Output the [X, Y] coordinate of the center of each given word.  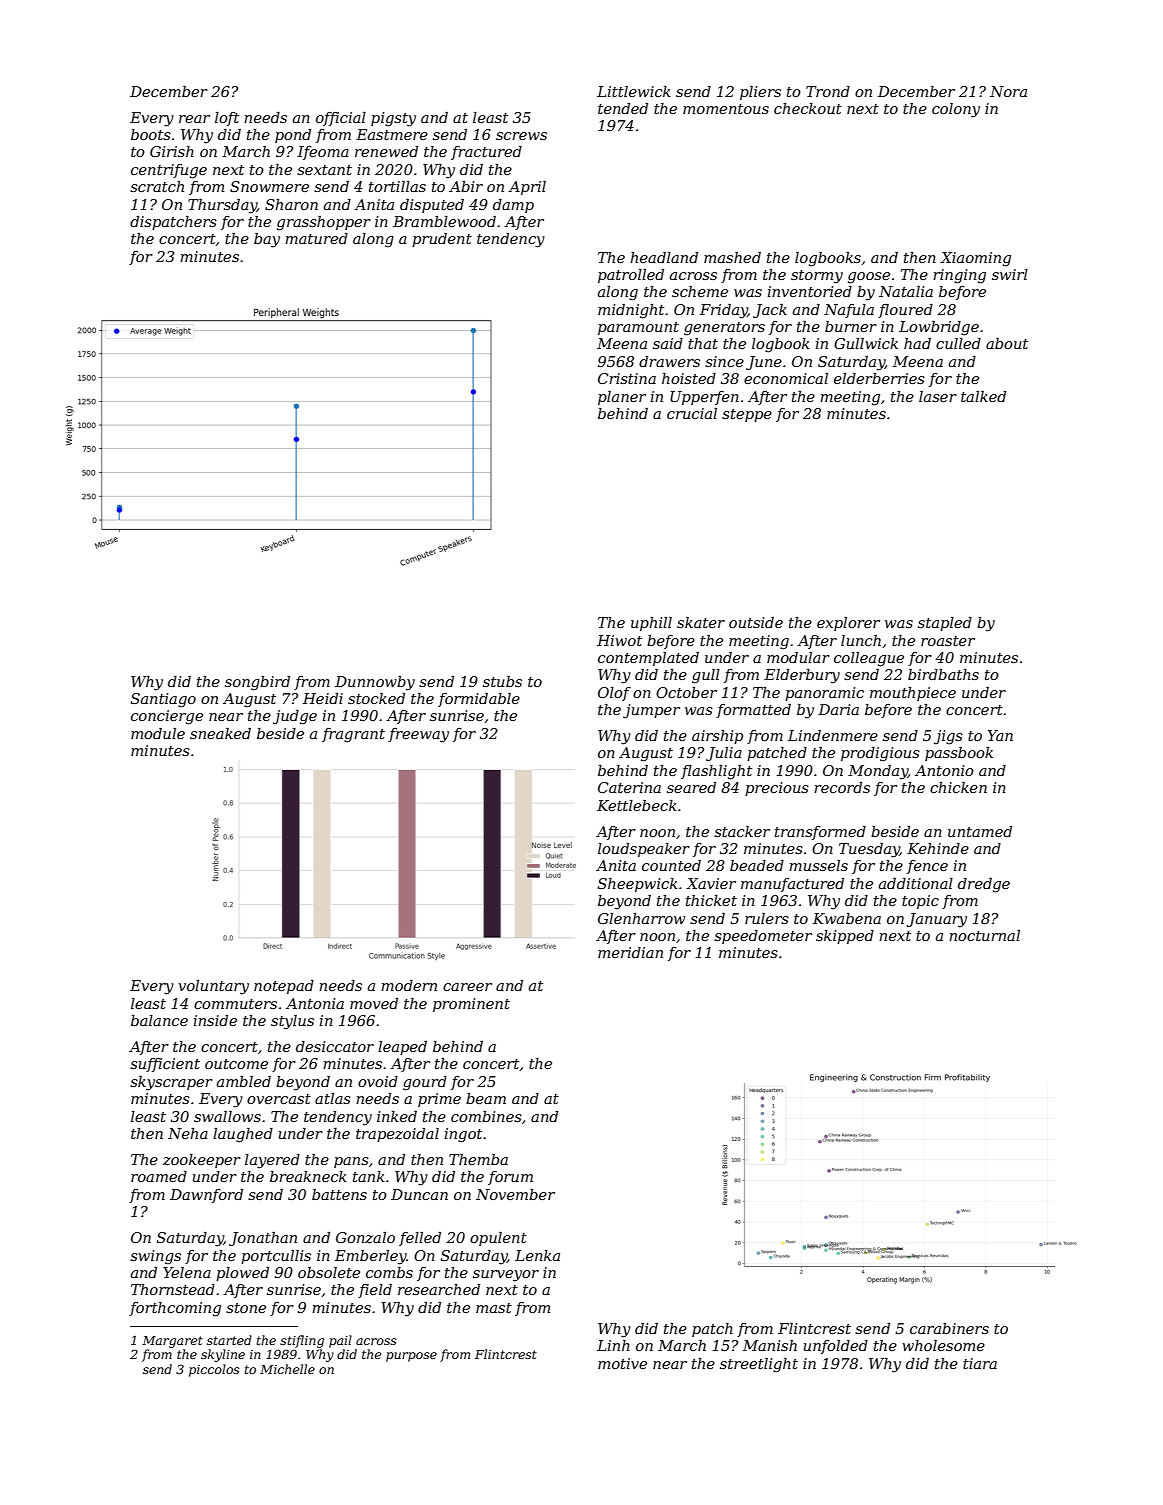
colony [956, 110]
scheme [700, 291]
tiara [980, 1363]
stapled [945, 624]
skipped [845, 937]
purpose [411, 1357]
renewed [386, 151]
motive [622, 1363]
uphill [651, 624]
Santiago [163, 700]
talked [983, 396]
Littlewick [634, 91]
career [467, 987]
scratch [157, 186]
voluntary [213, 987]
